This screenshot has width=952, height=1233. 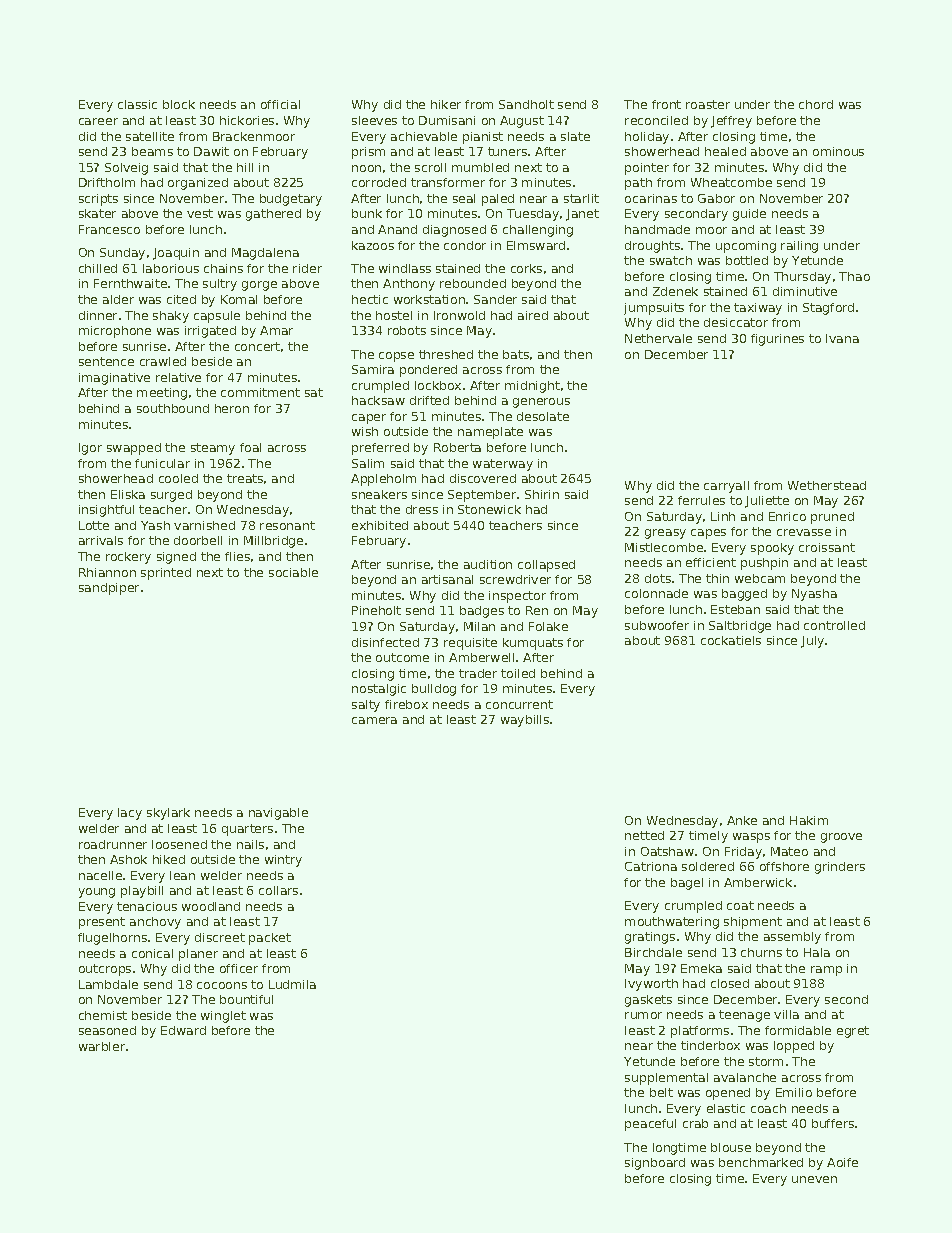 I want to click on uneven, so click(x=814, y=1179).
